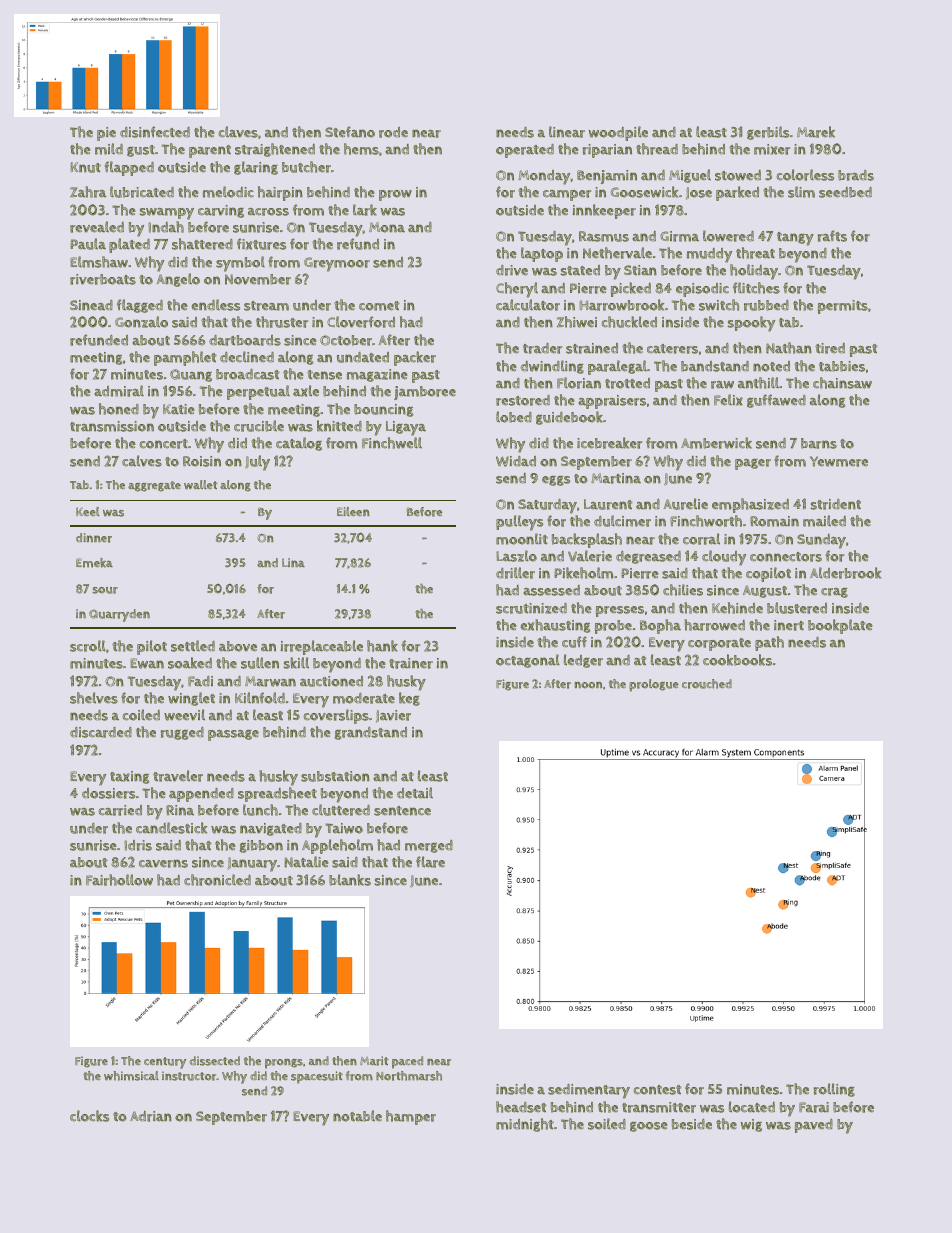  I want to click on Adrian, so click(151, 1116).
